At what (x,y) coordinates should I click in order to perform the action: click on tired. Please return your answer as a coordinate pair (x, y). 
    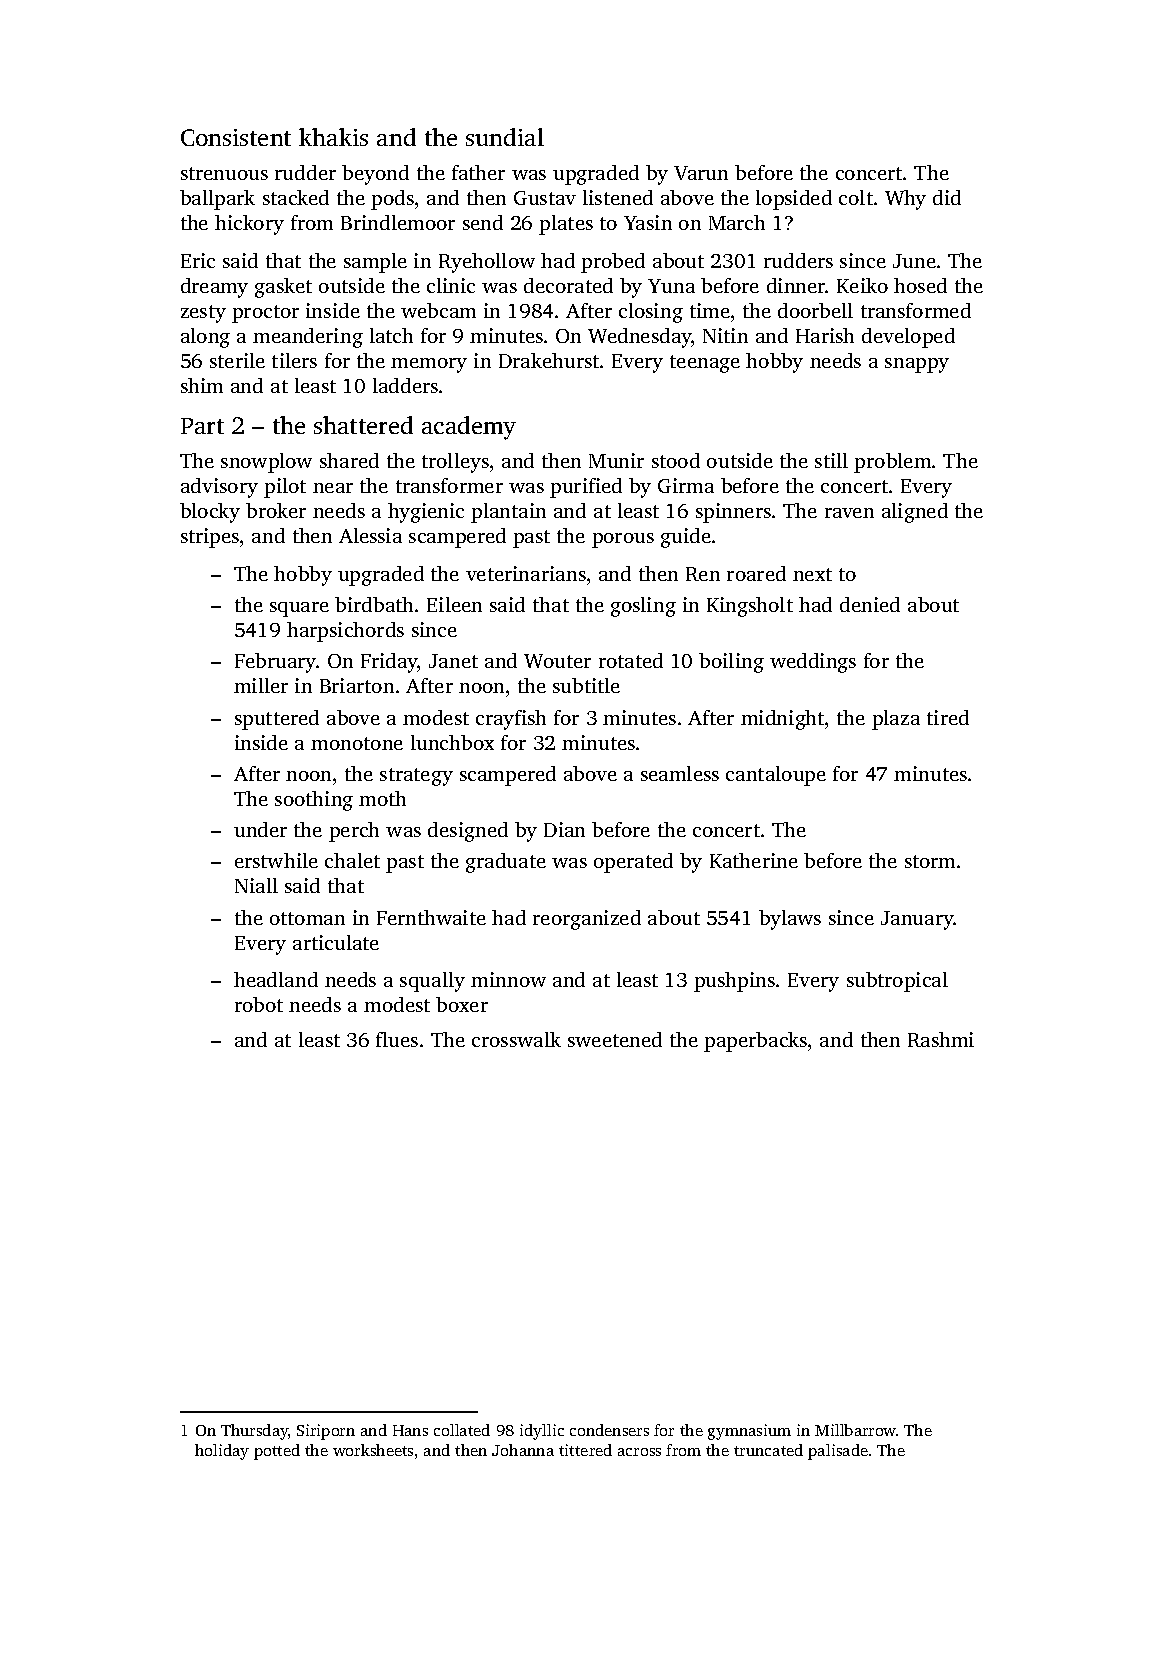
    Looking at the image, I should click on (948, 717).
